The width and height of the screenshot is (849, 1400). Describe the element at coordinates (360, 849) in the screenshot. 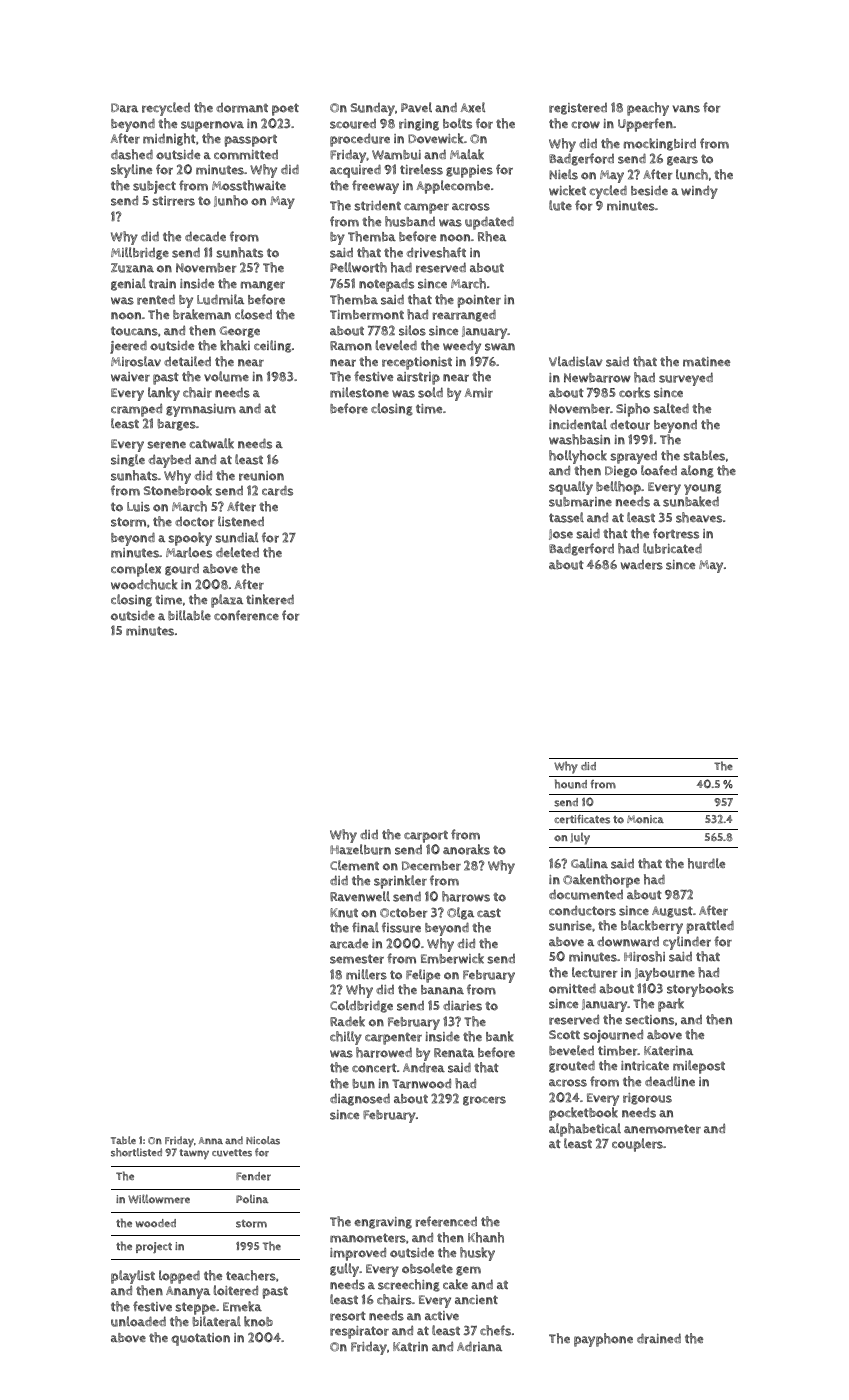

I see `Hazelburn` at that location.
